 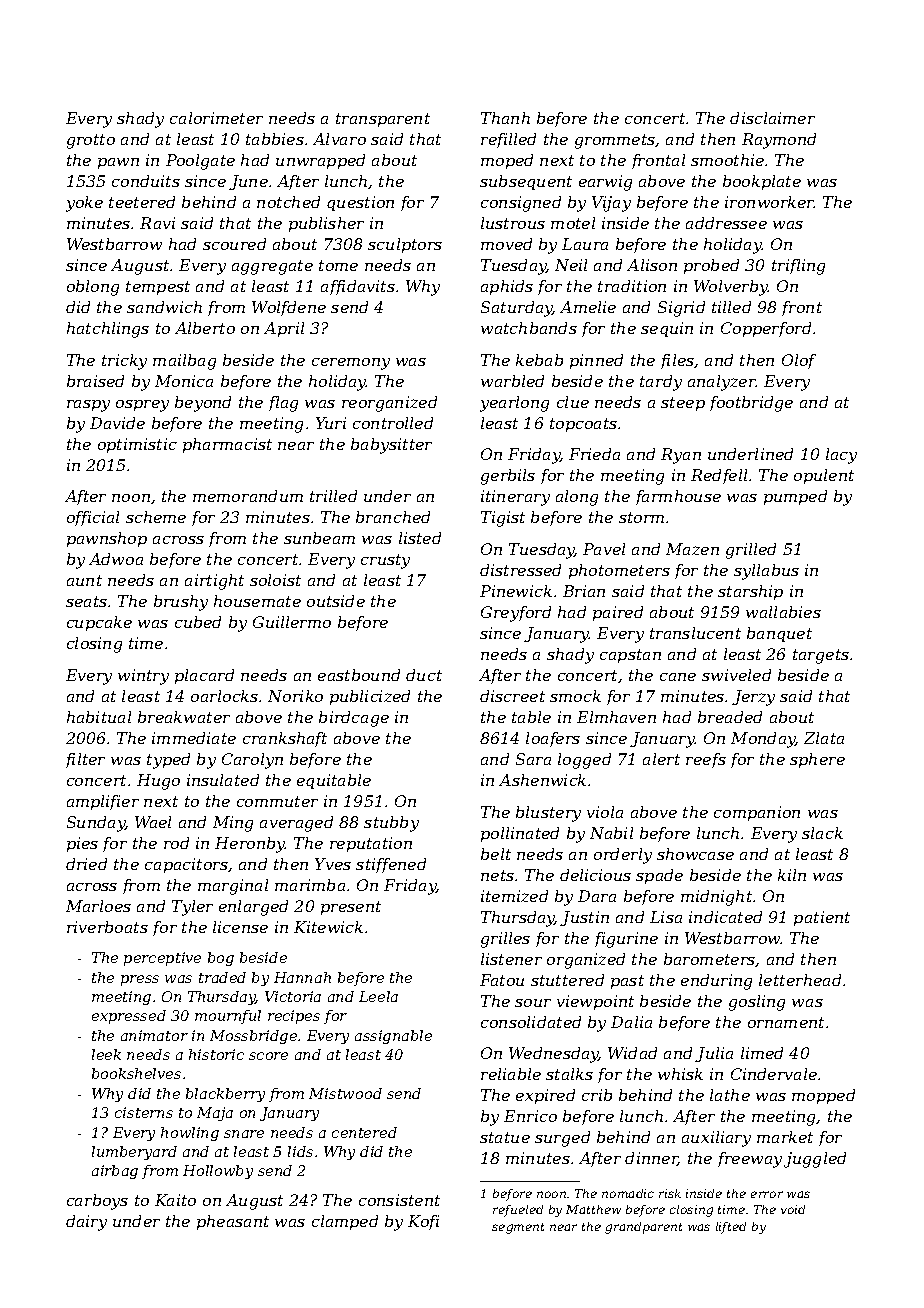 What do you see at coordinates (300, 1151) in the image?
I see `lids` at bounding box center [300, 1151].
